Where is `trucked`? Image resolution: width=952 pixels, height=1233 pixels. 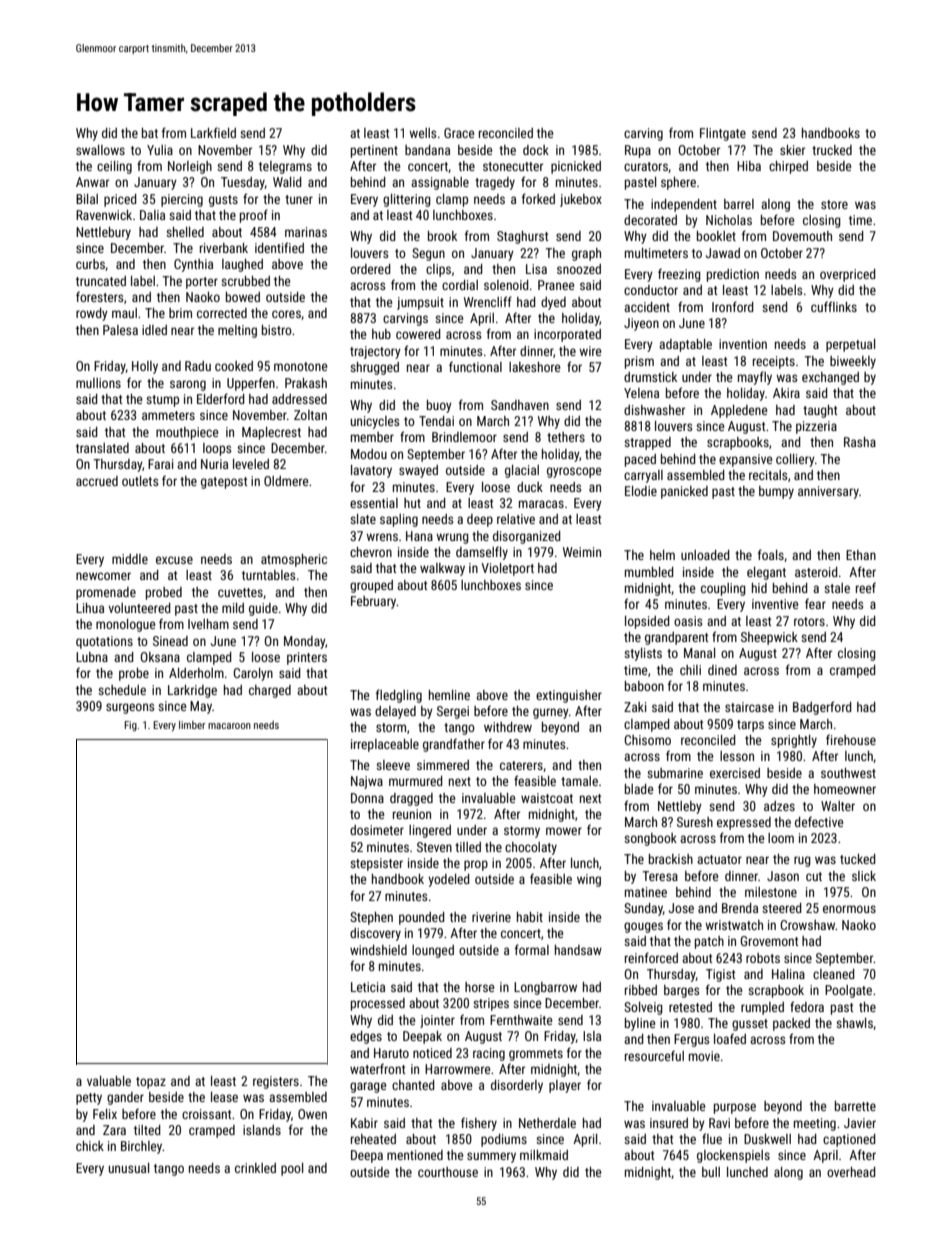 trucked is located at coordinates (832, 150).
